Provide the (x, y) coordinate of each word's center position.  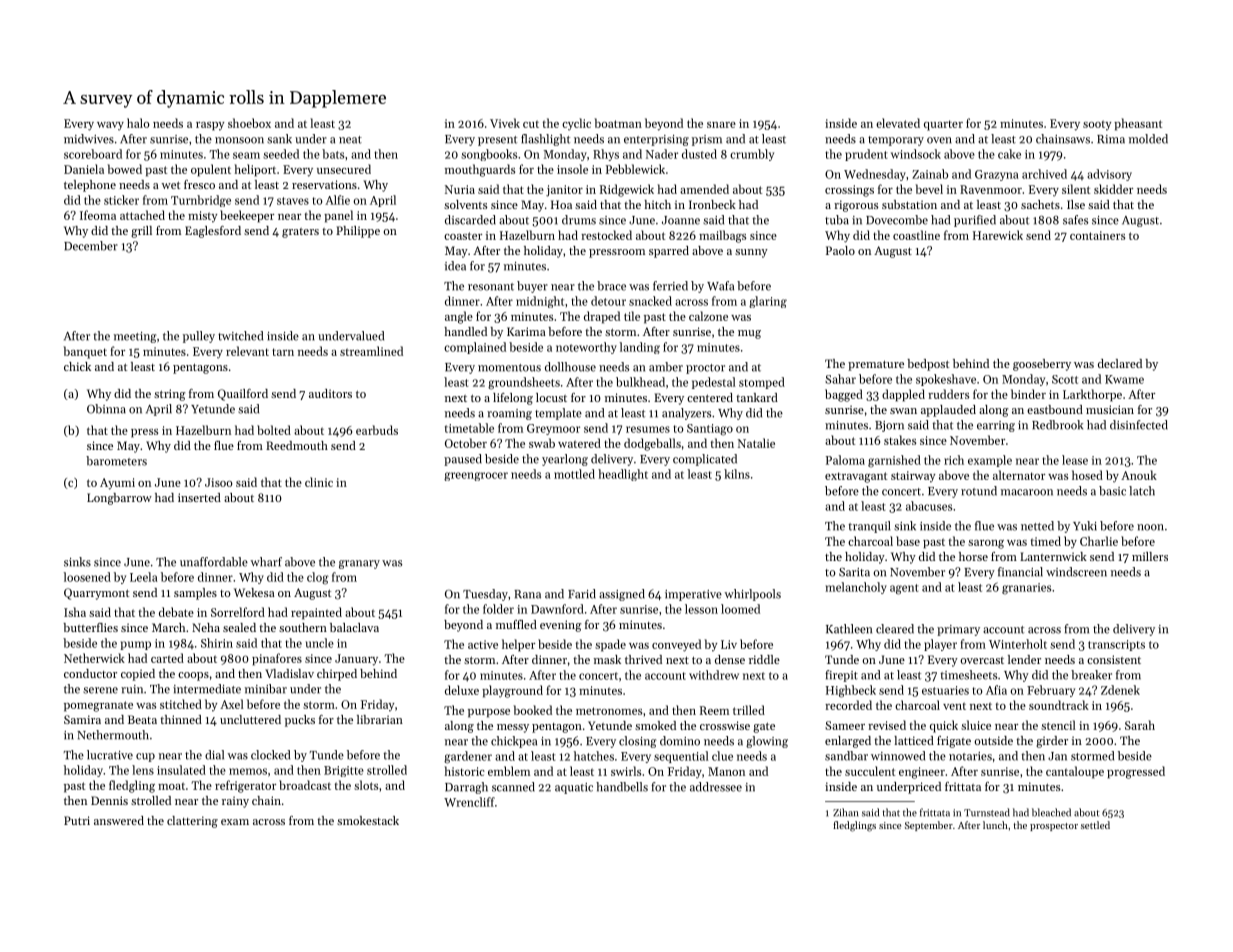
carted (167, 658)
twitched (240, 336)
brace (611, 286)
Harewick (998, 235)
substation (909, 204)
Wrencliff (469, 802)
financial (1020, 572)
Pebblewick (635, 169)
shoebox (249, 123)
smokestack (368, 820)
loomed (740, 609)
